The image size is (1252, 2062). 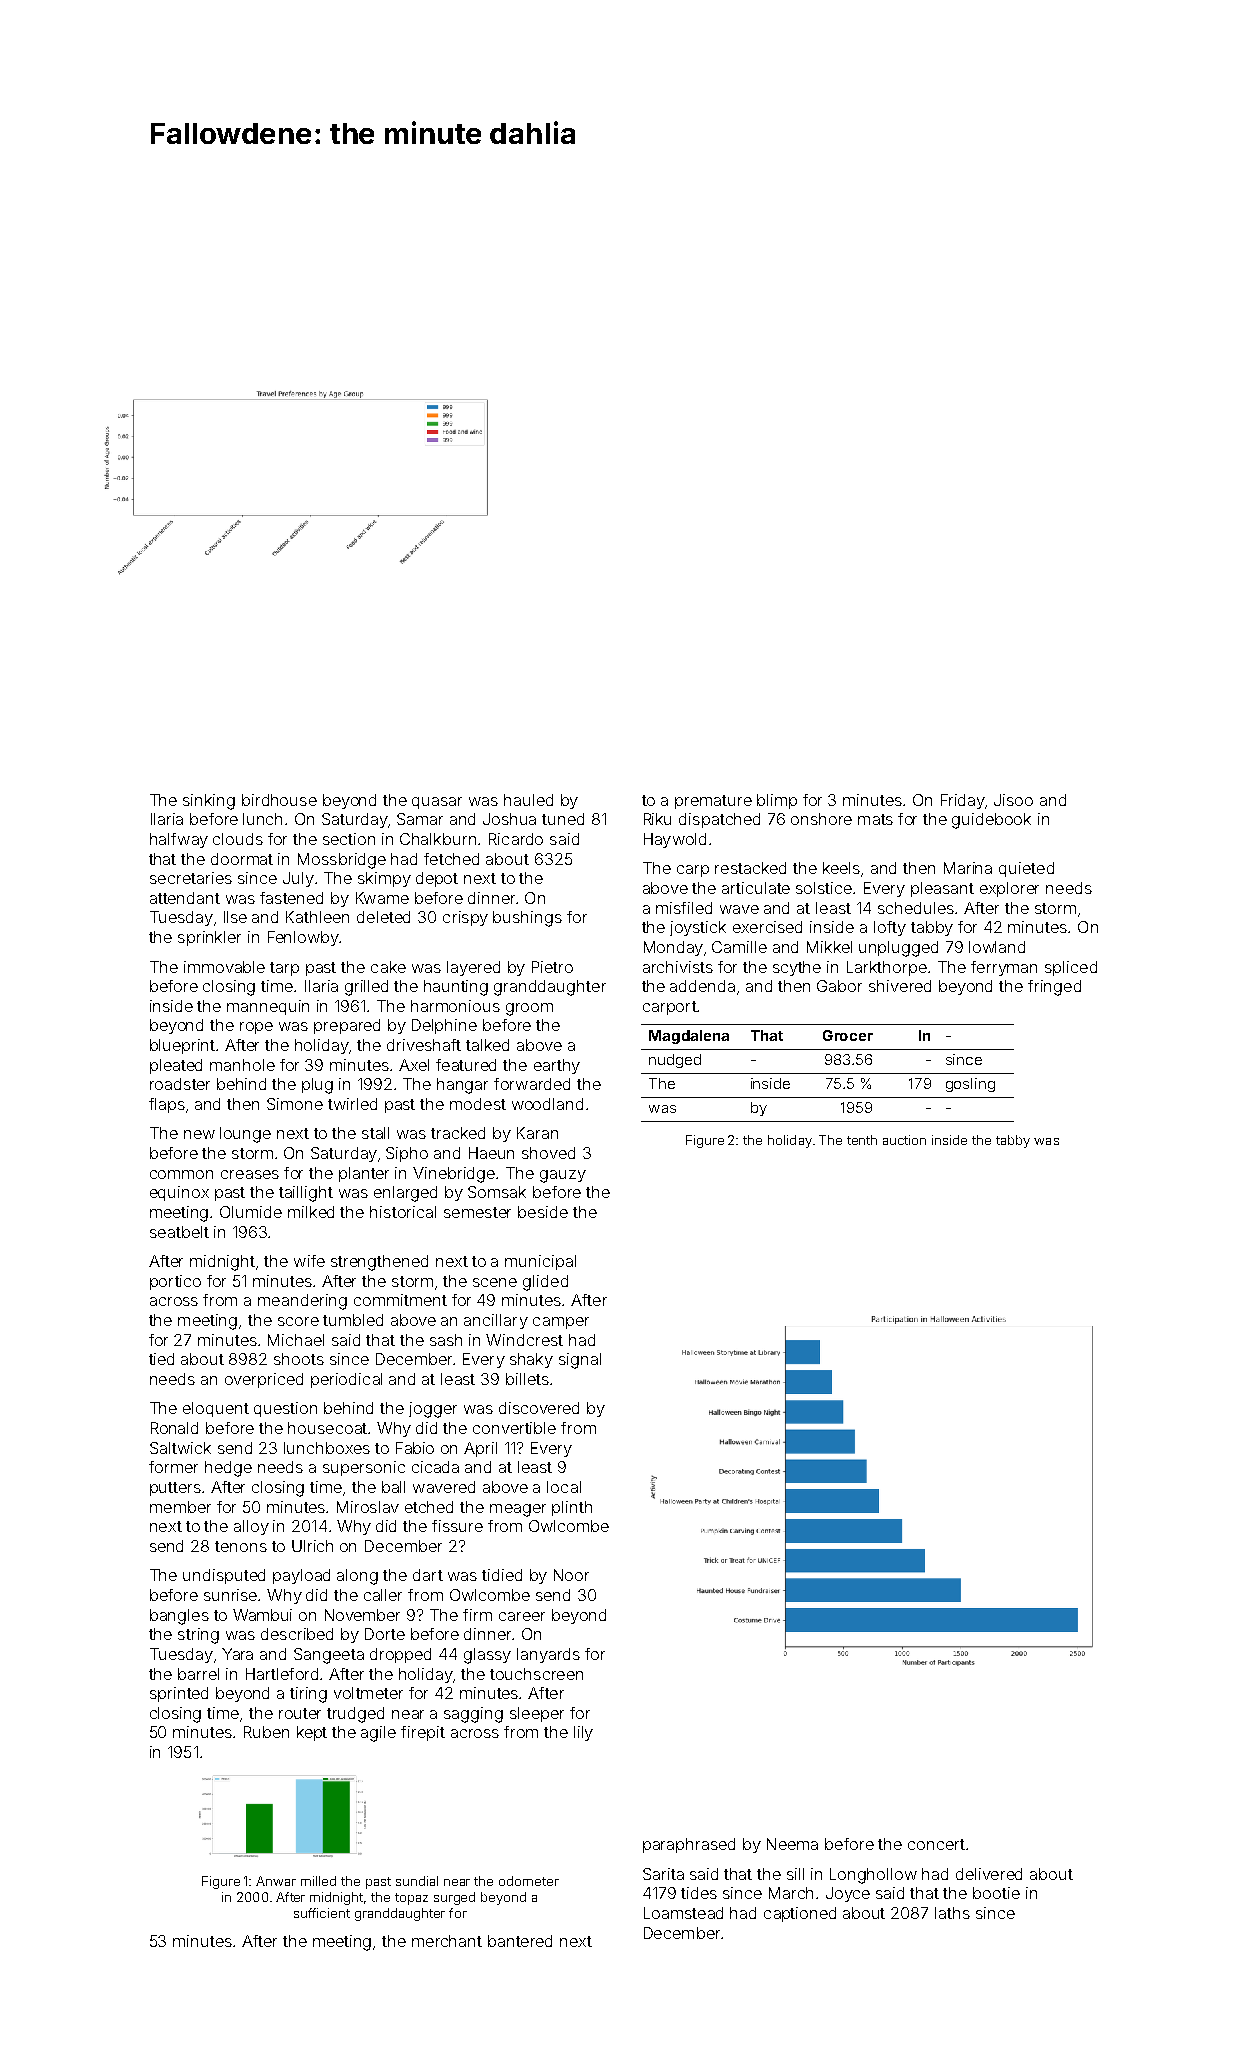 I want to click on Anwar, so click(x=276, y=1881).
